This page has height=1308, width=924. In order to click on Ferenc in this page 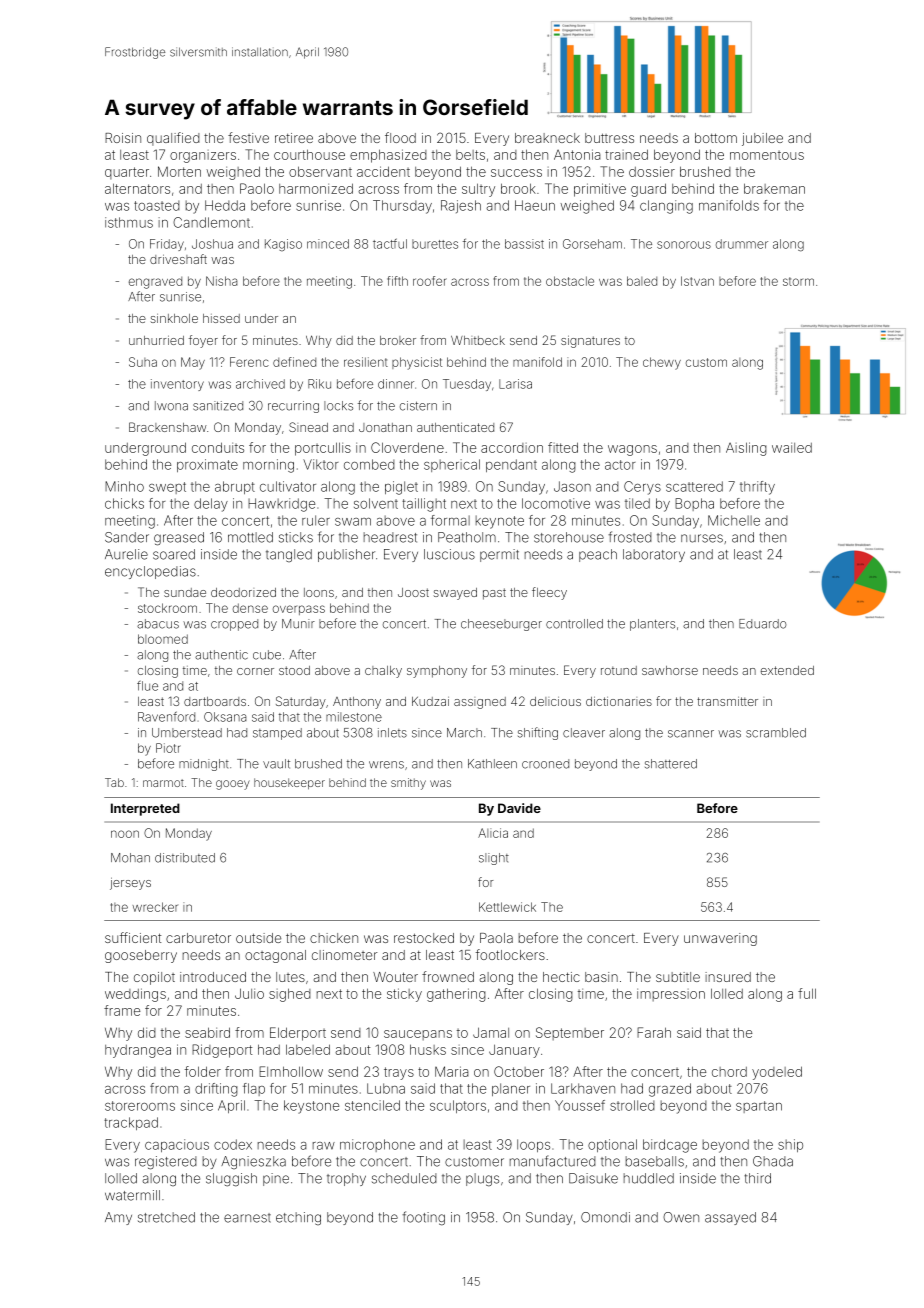, I will do `click(249, 362)`.
